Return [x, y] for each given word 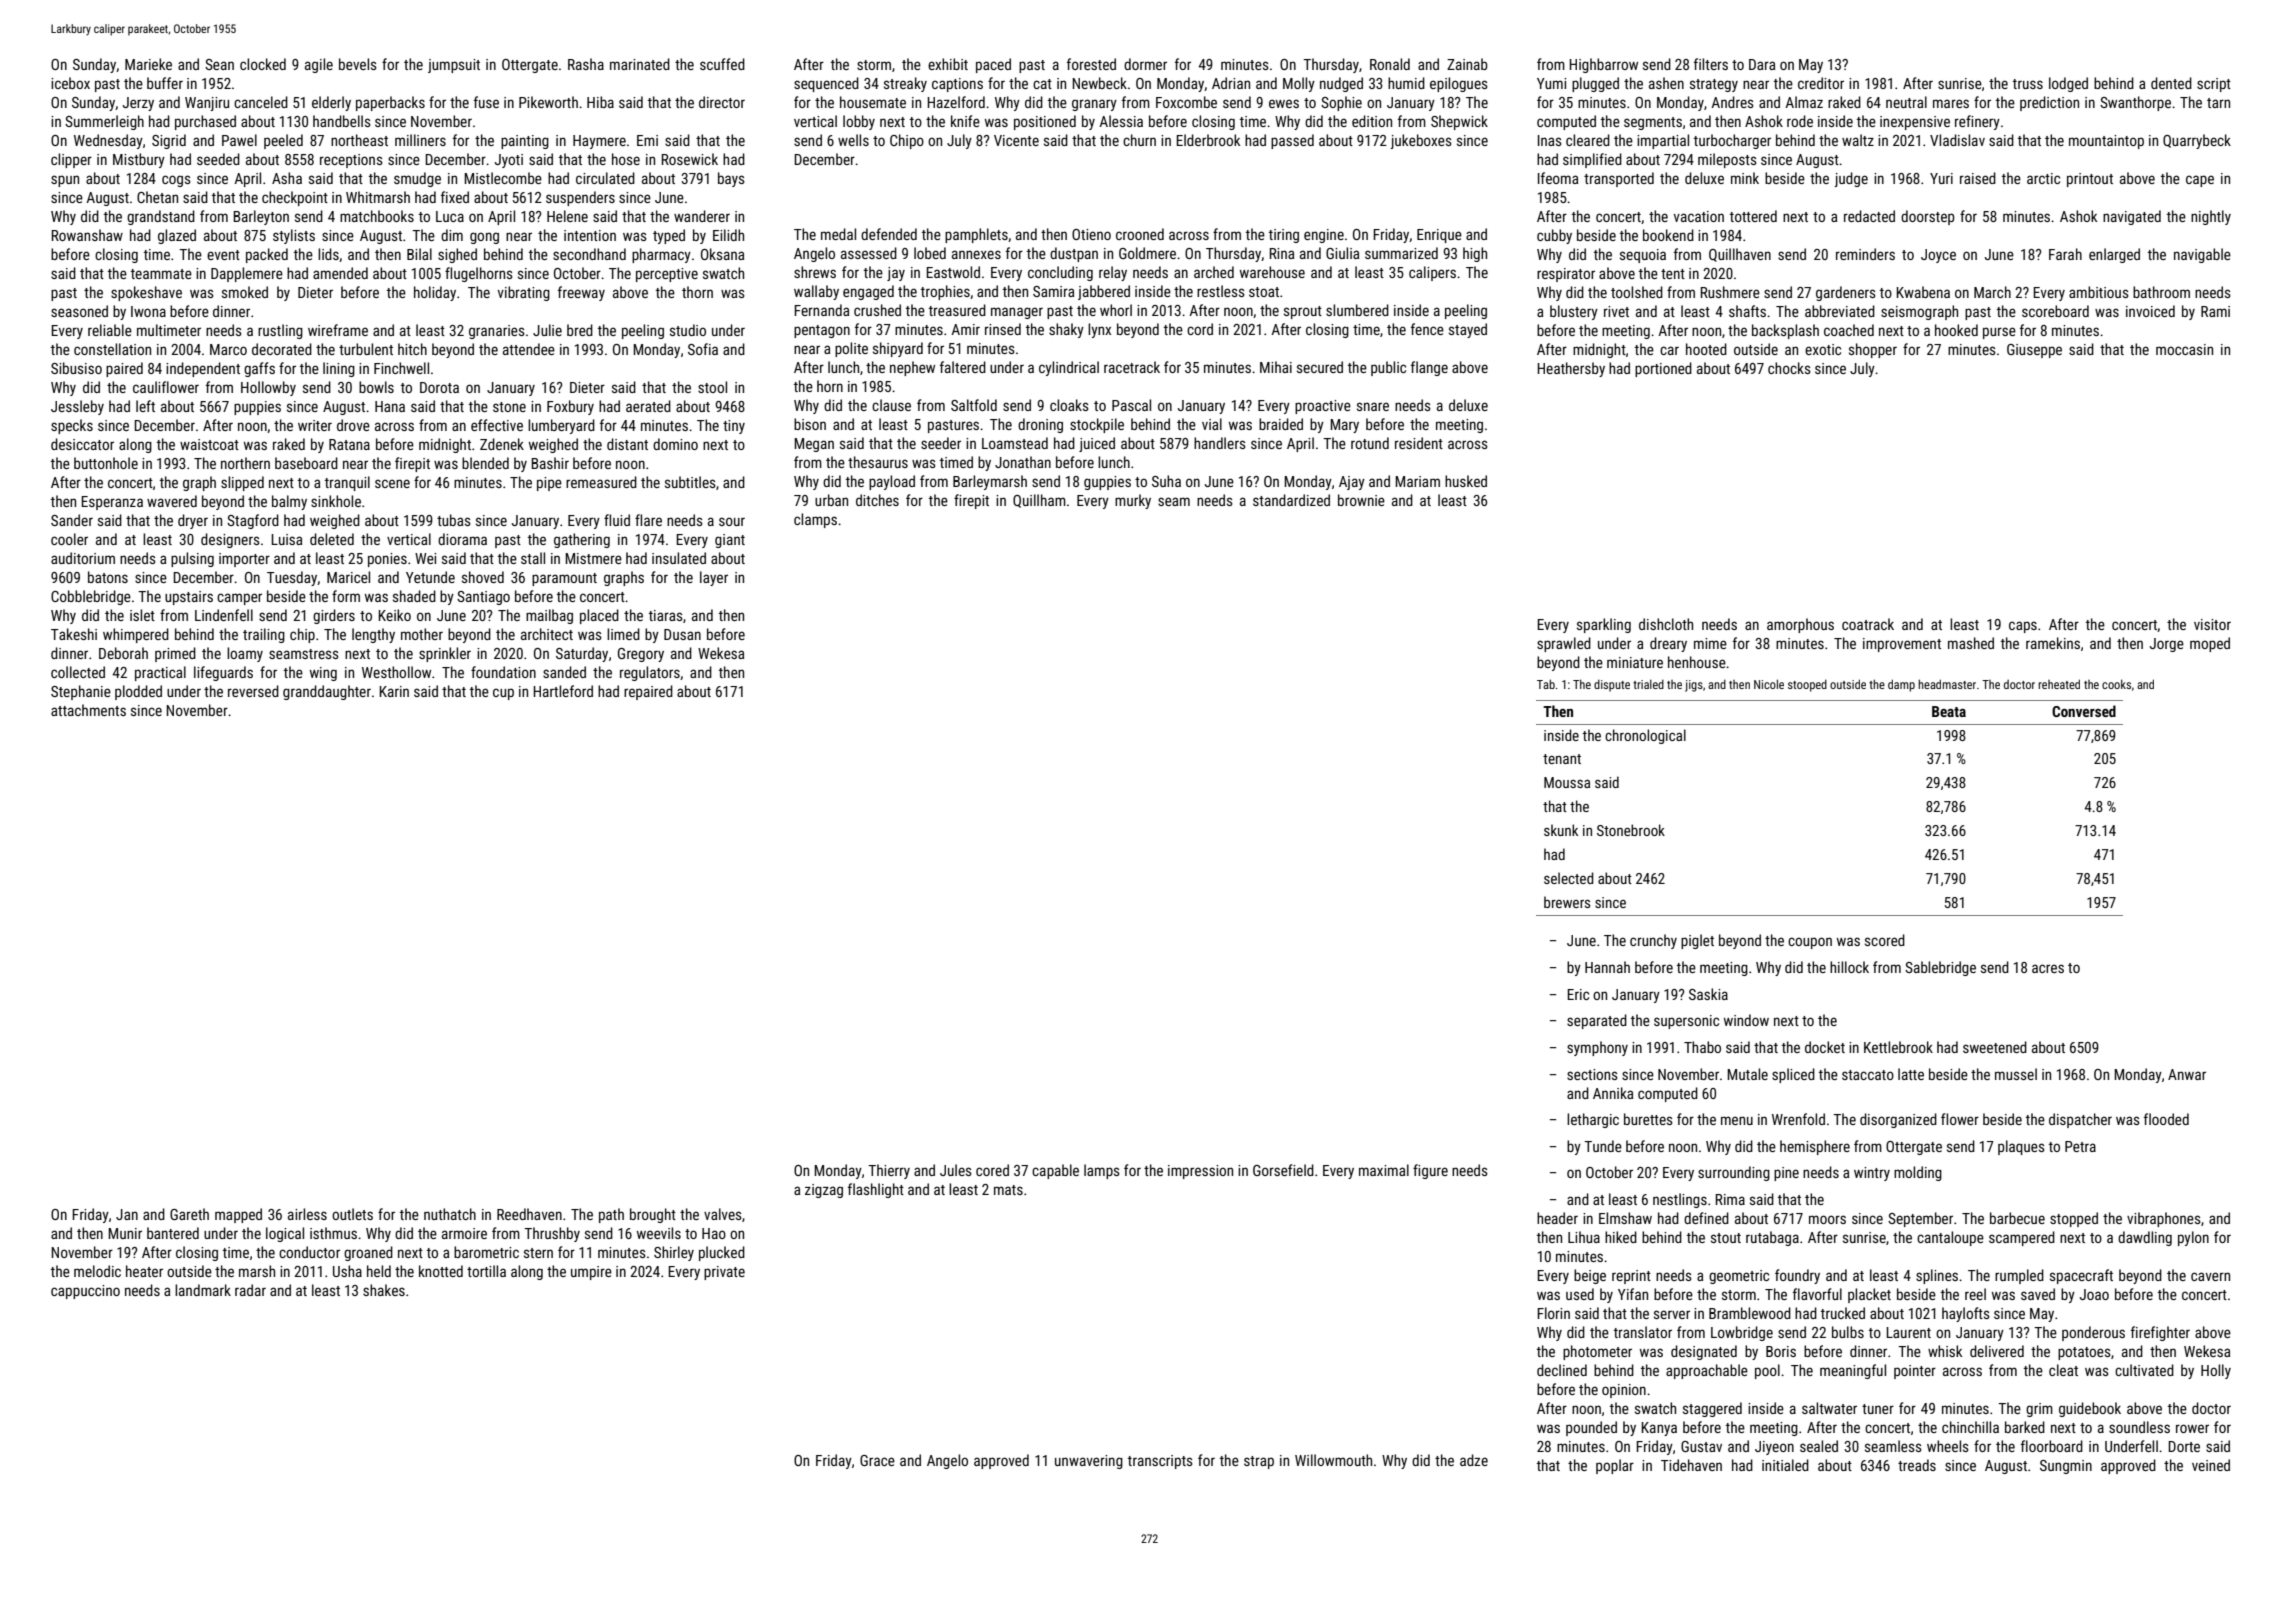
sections [1592, 1074]
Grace [877, 1460]
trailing [264, 635]
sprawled [1564, 644]
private [724, 1273]
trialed [1648, 684]
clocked [263, 64]
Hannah [1607, 967]
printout [2090, 180]
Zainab [1467, 64]
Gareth [189, 1214]
